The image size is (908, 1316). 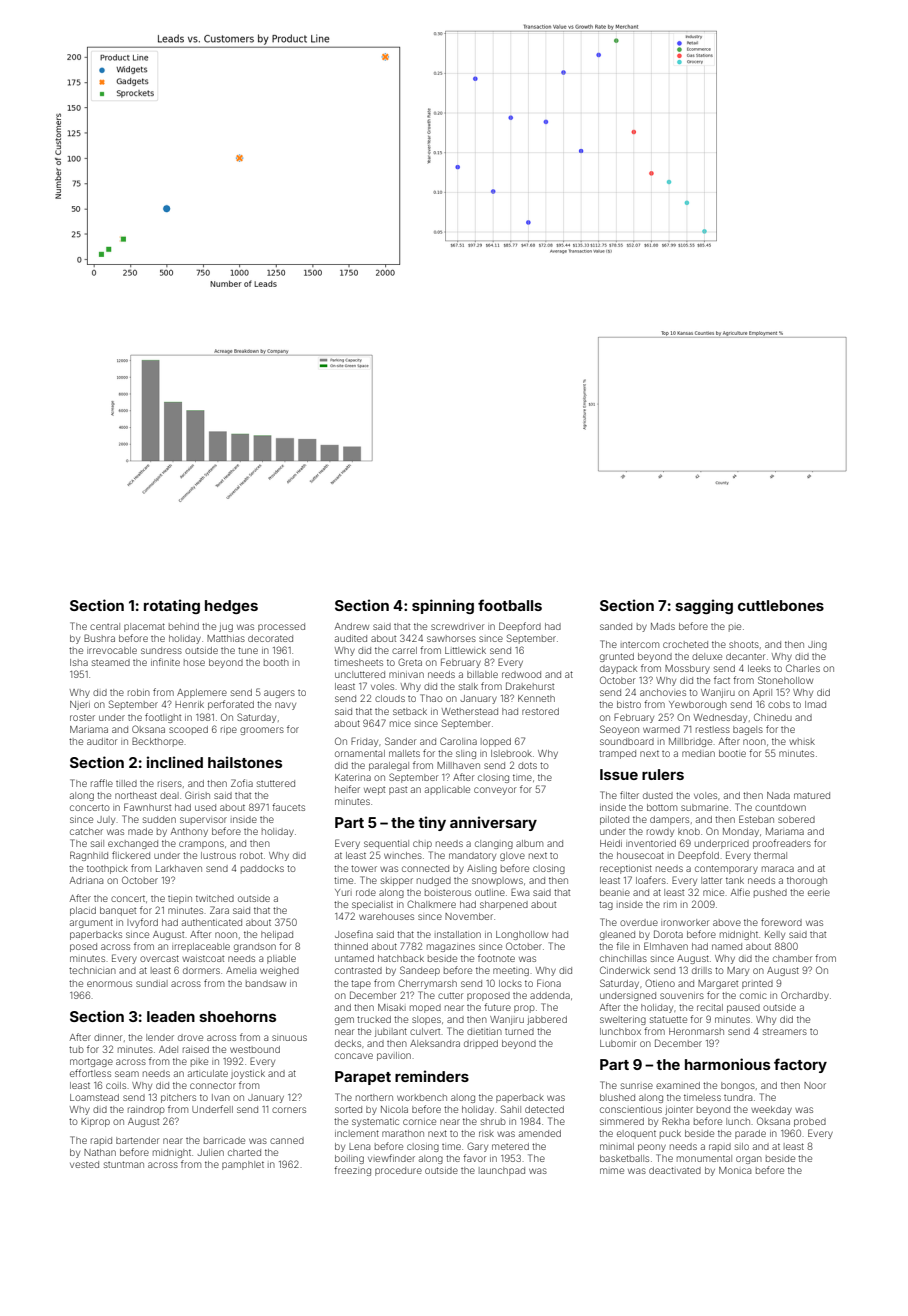 I want to click on Esteban, so click(x=756, y=819).
